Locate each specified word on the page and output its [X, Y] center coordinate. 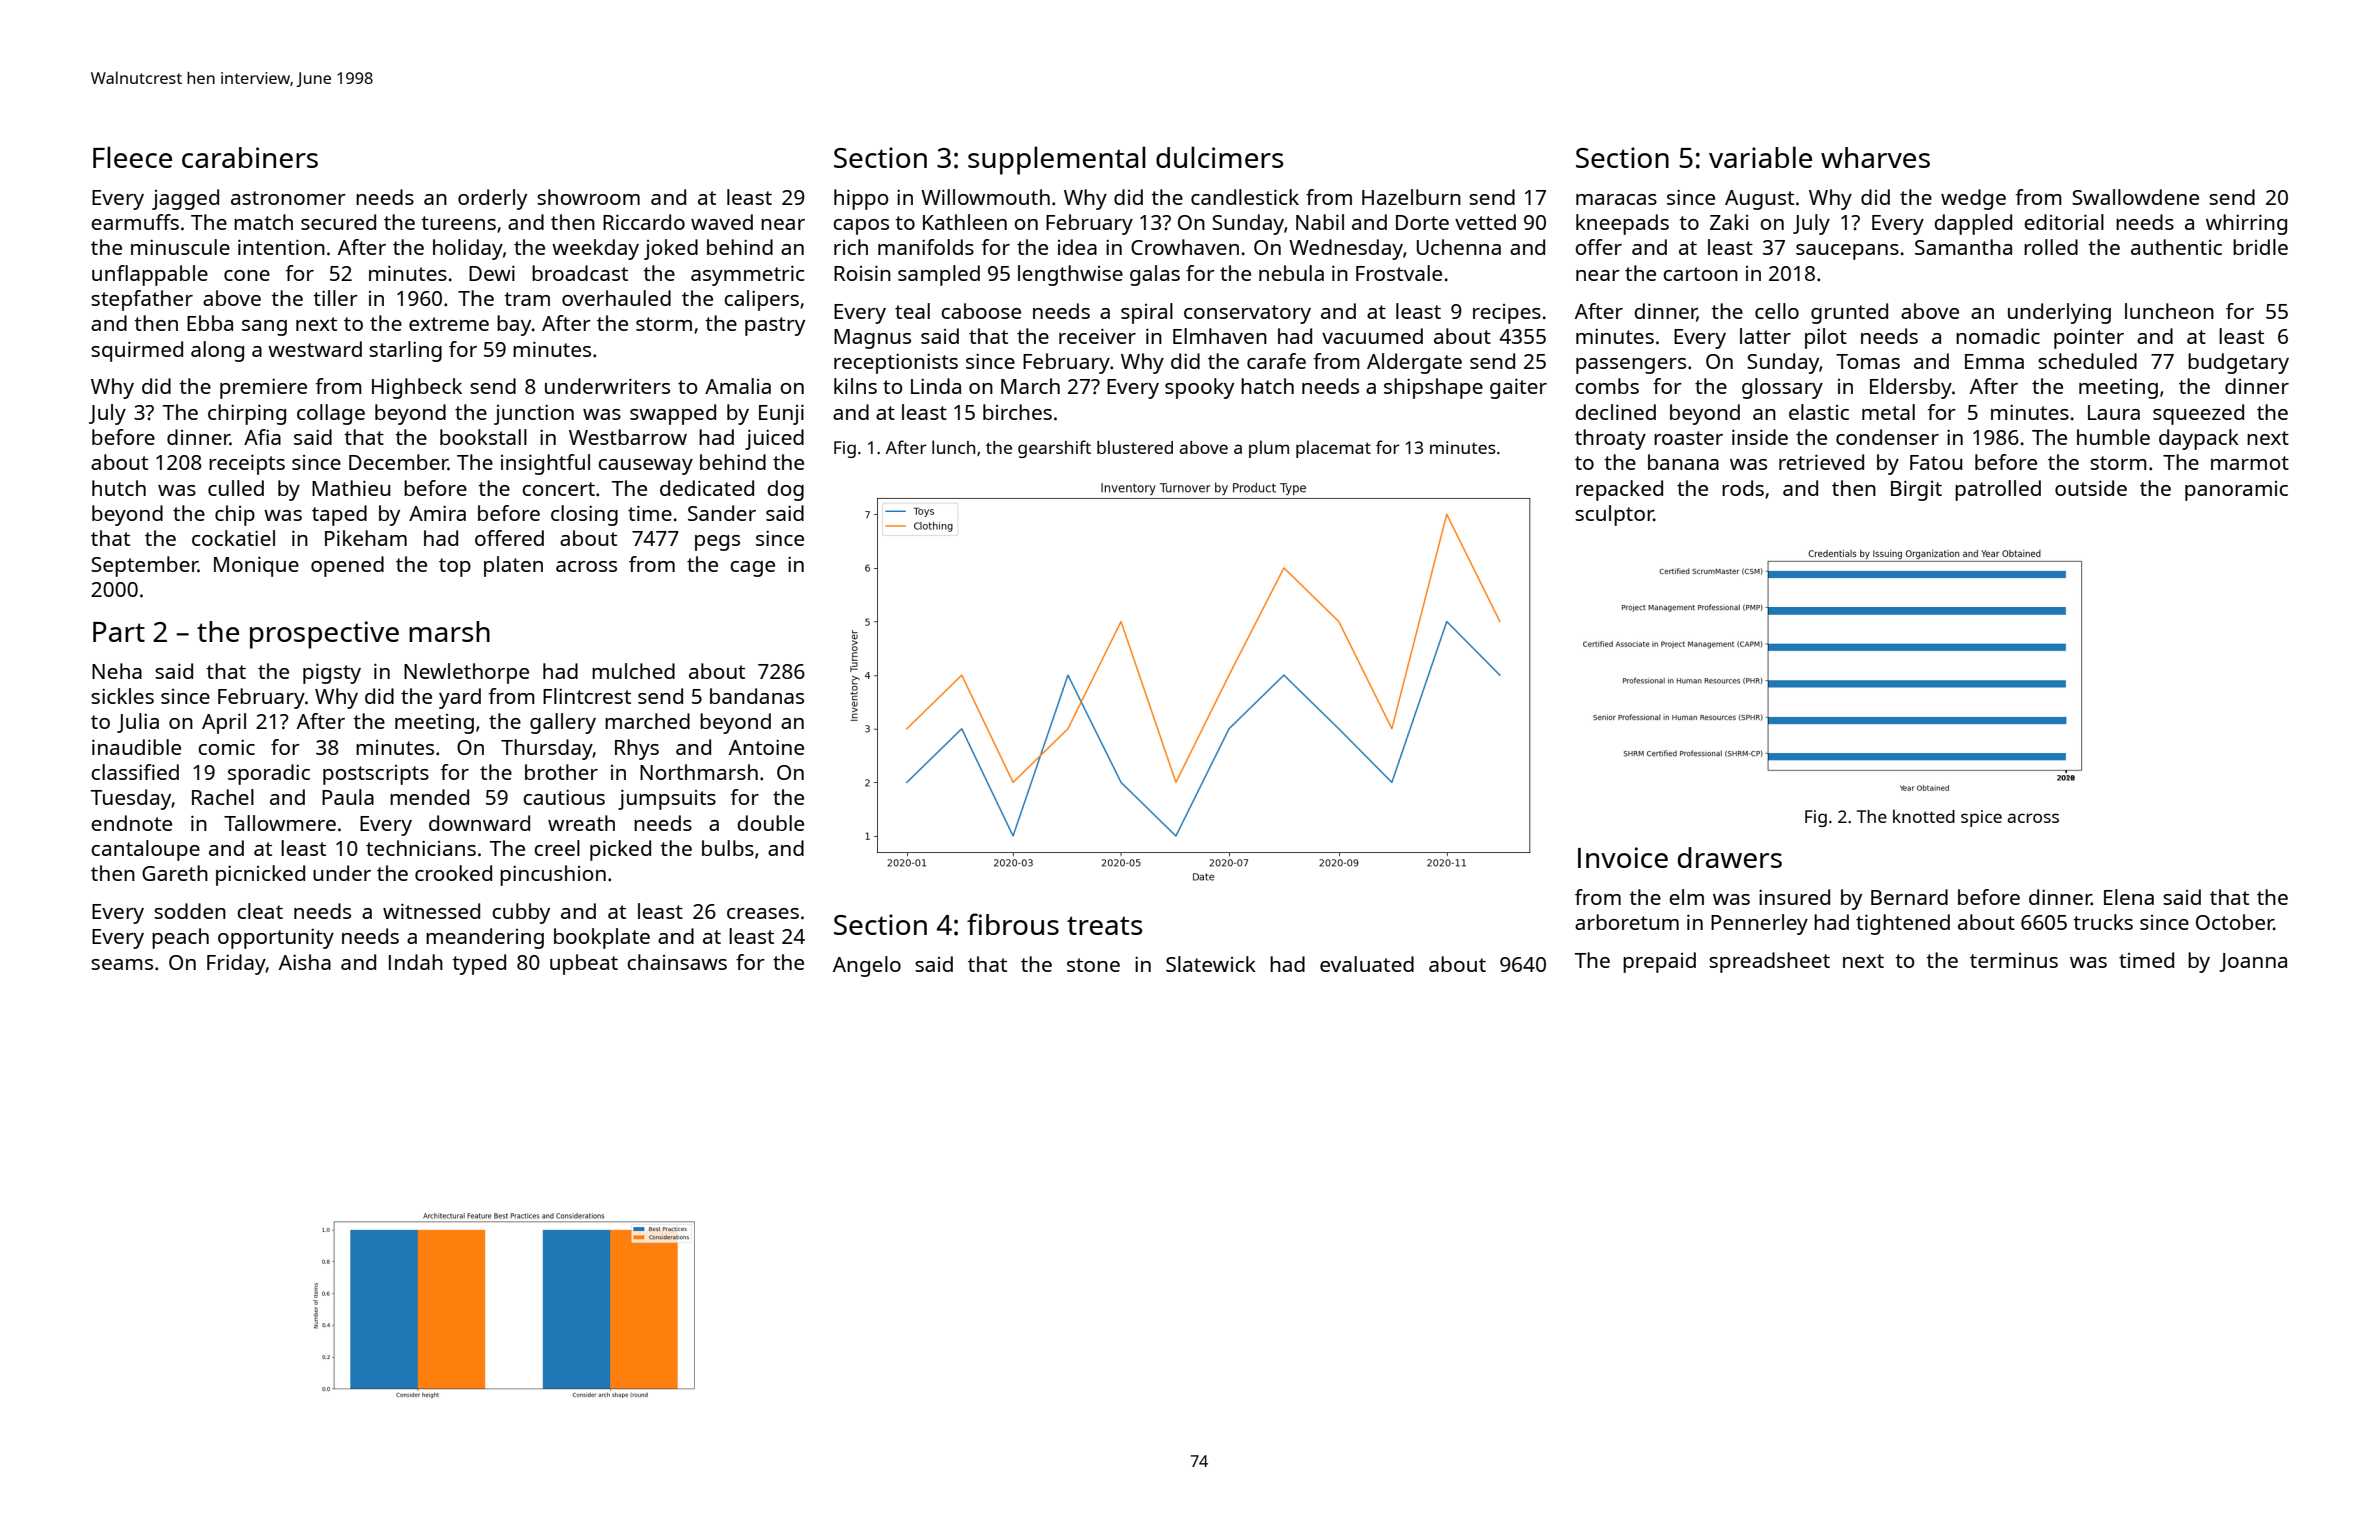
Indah [416, 962]
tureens [458, 223]
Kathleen [965, 222]
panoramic [2236, 491]
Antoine [766, 747]
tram [527, 299]
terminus [2014, 960]
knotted [1924, 816]
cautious [564, 797]
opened [347, 566]
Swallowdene [2135, 197]
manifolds [926, 247]
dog [785, 490]
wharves [1875, 157]
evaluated [1367, 964]
